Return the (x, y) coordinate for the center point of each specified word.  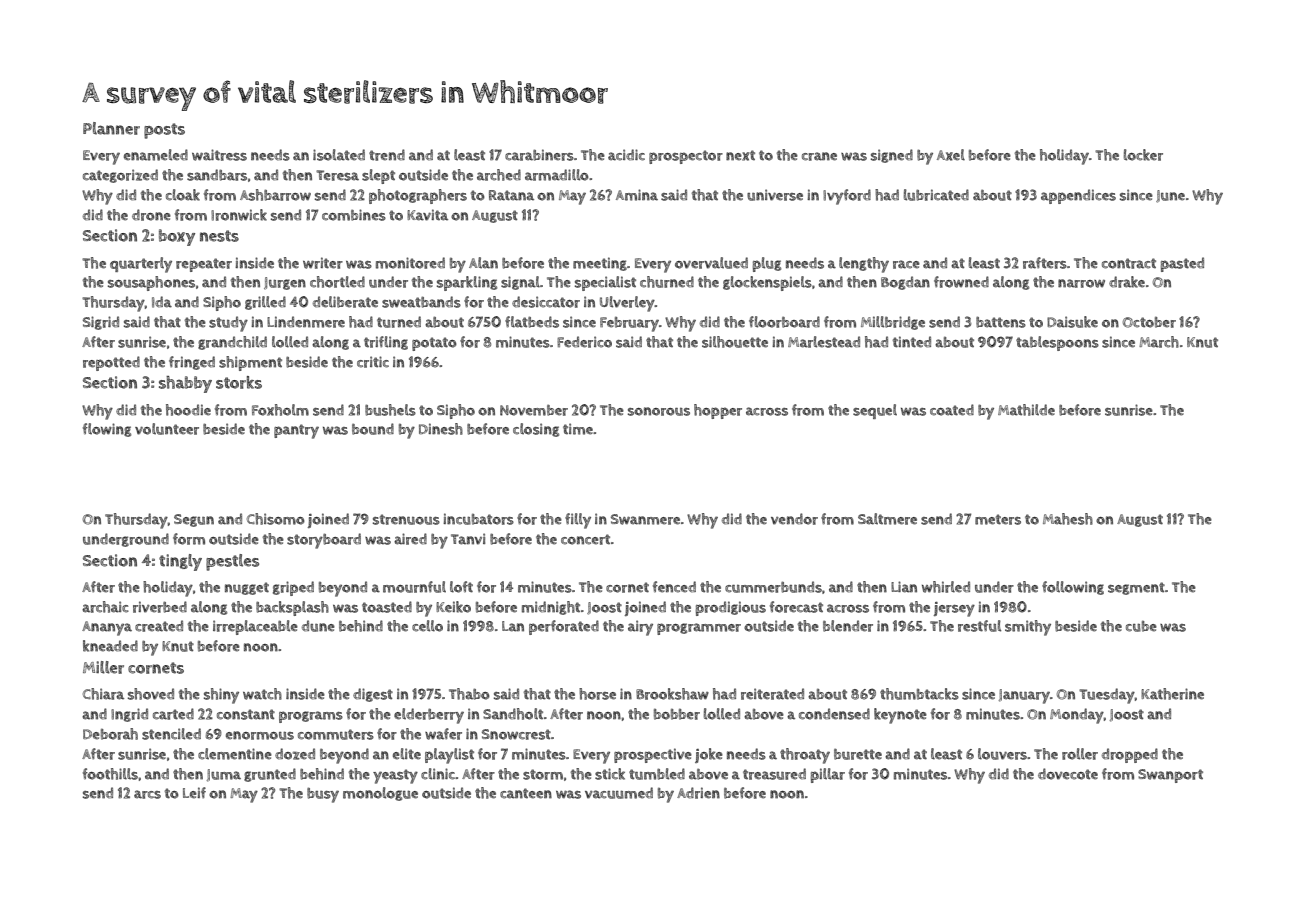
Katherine (1172, 694)
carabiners (539, 155)
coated (952, 410)
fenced (674, 587)
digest (373, 695)
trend (387, 155)
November (534, 410)
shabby (185, 384)
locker (1143, 155)
